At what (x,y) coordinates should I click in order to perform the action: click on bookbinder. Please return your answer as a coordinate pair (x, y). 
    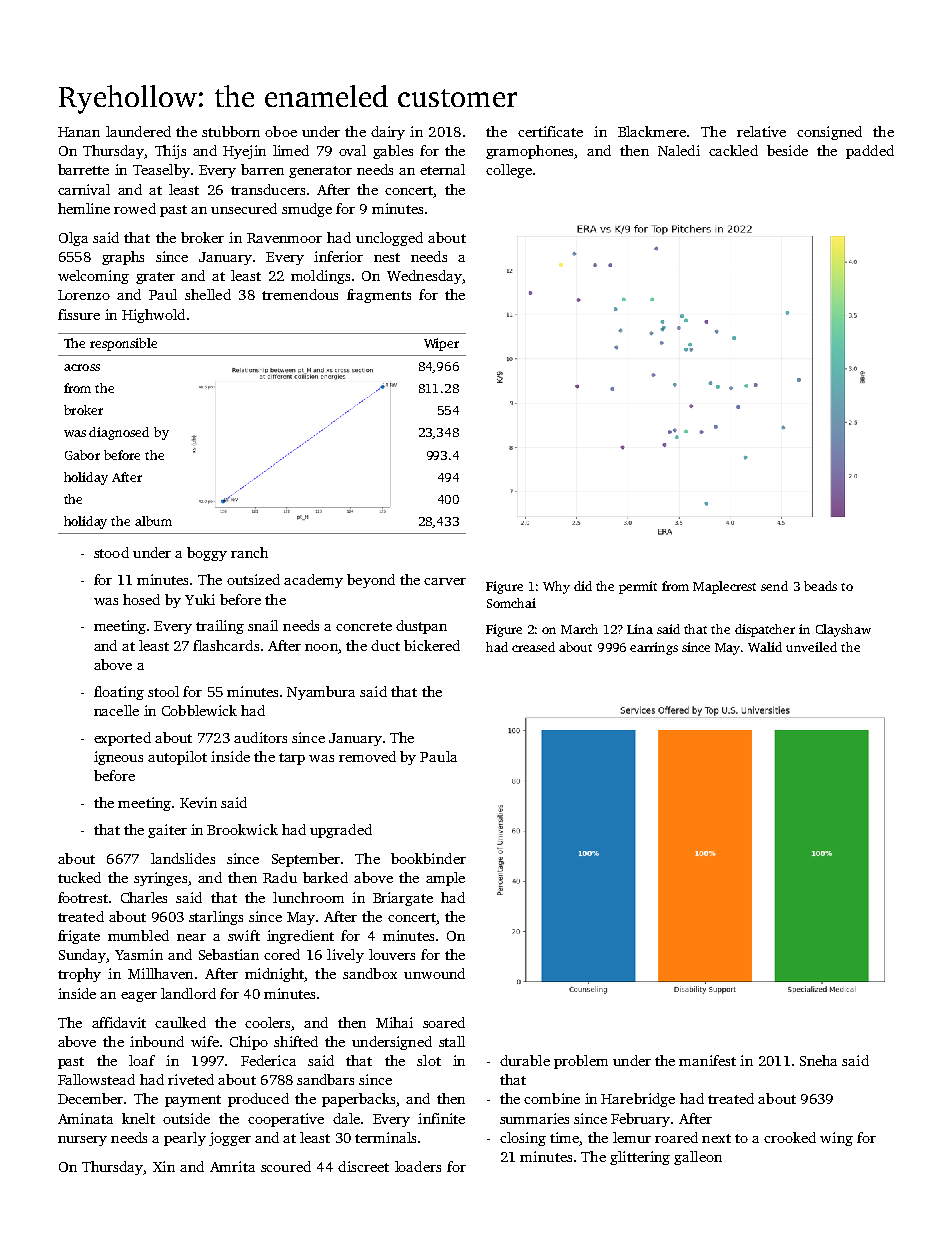
    Looking at the image, I should click on (428, 858).
